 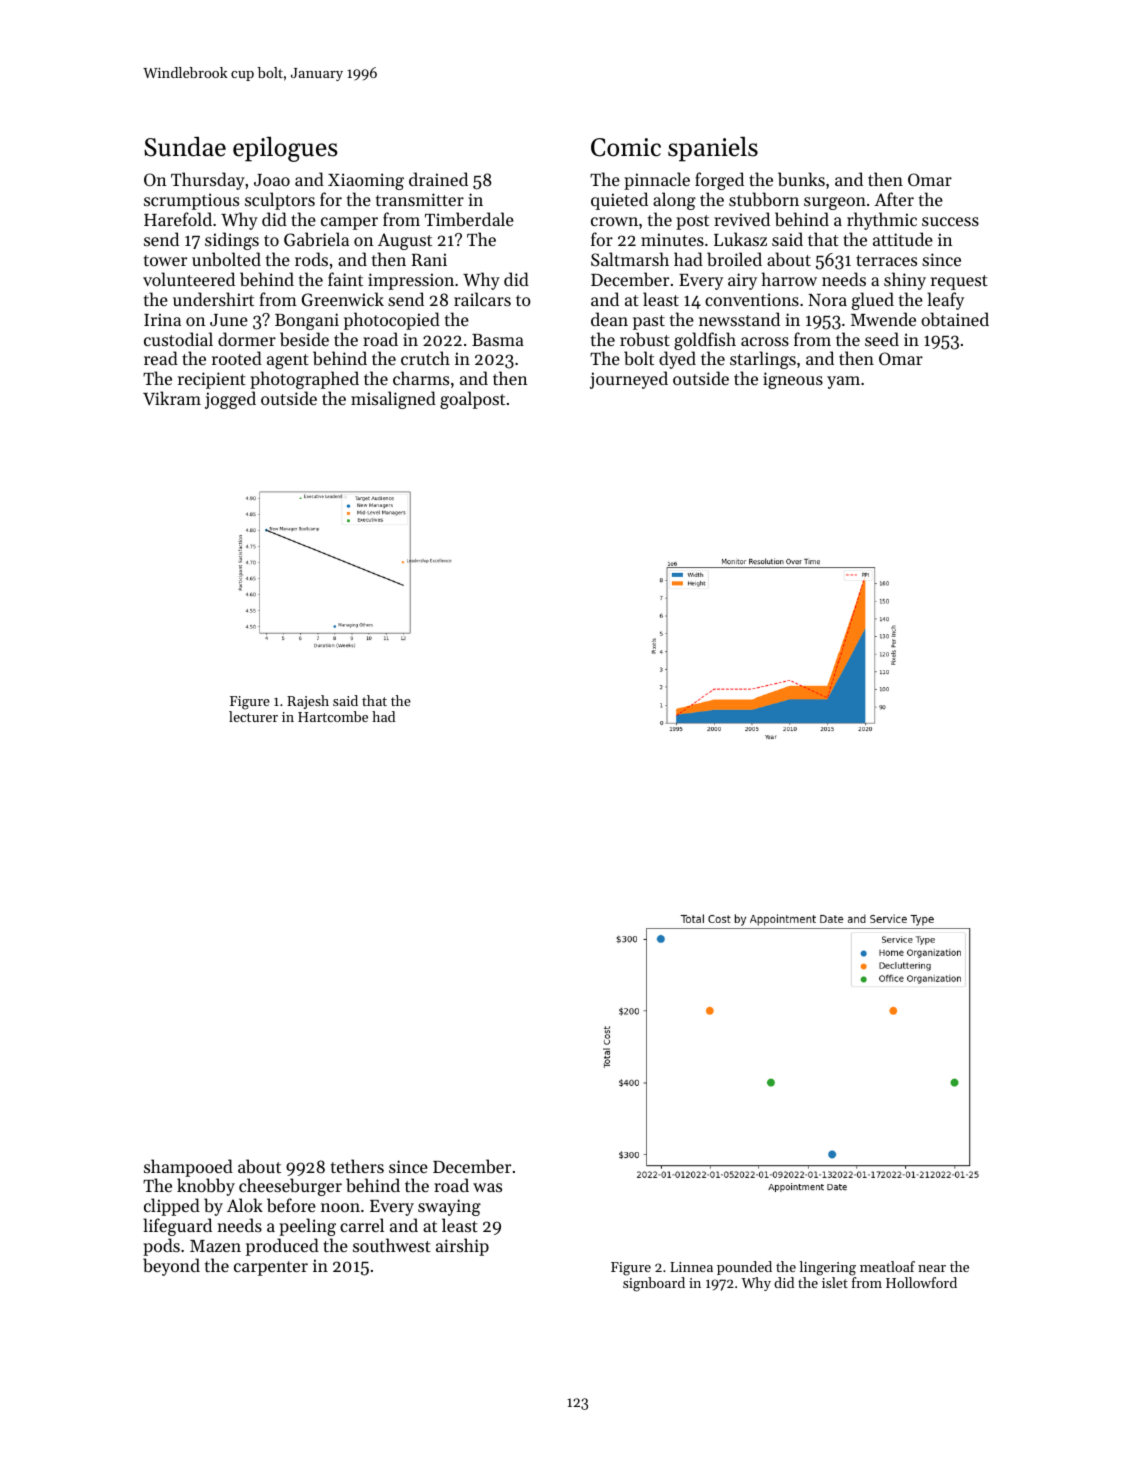 I want to click on Hartcombe, so click(x=333, y=716).
